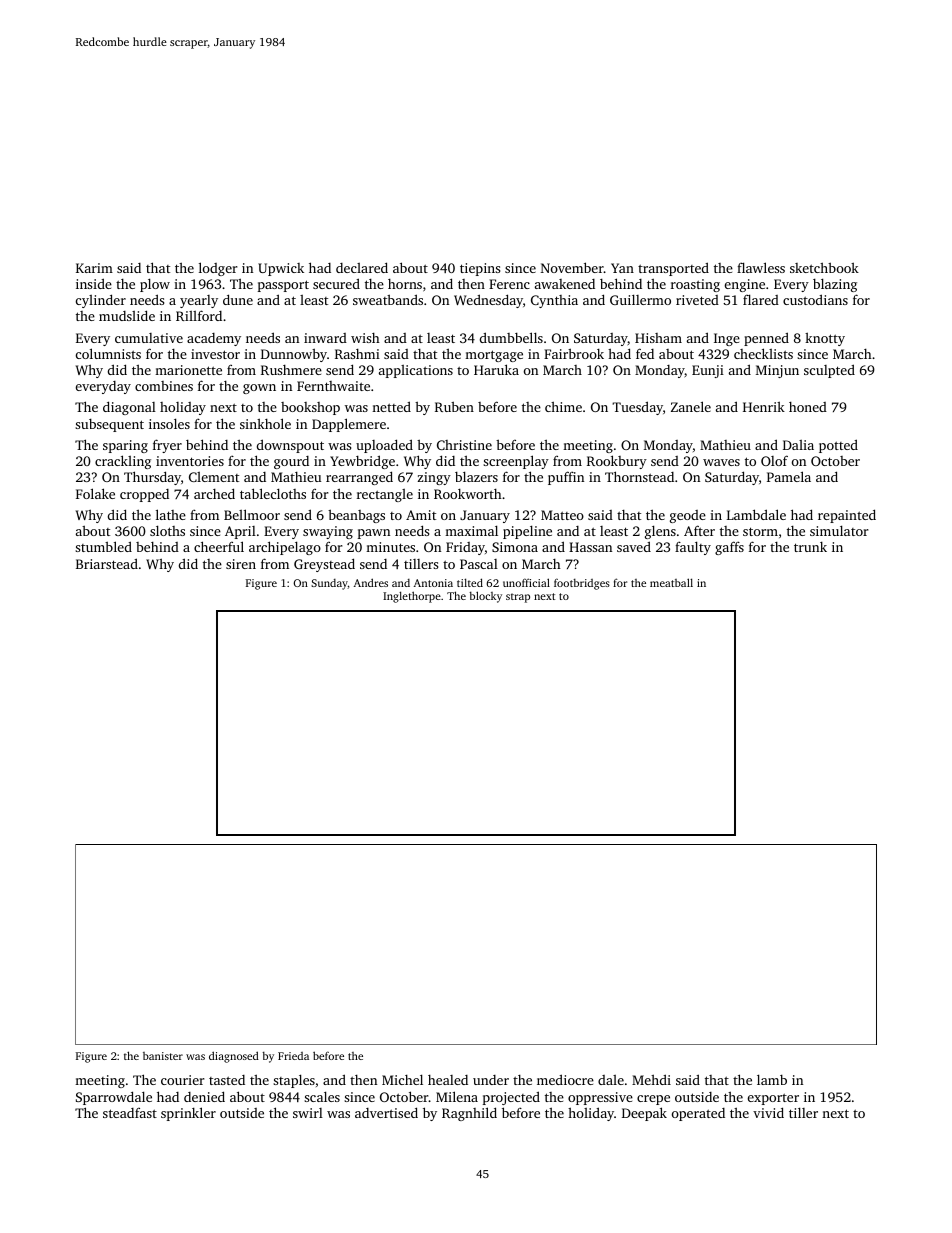  What do you see at coordinates (518, 598) in the page?
I see `strap` at bounding box center [518, 598].
